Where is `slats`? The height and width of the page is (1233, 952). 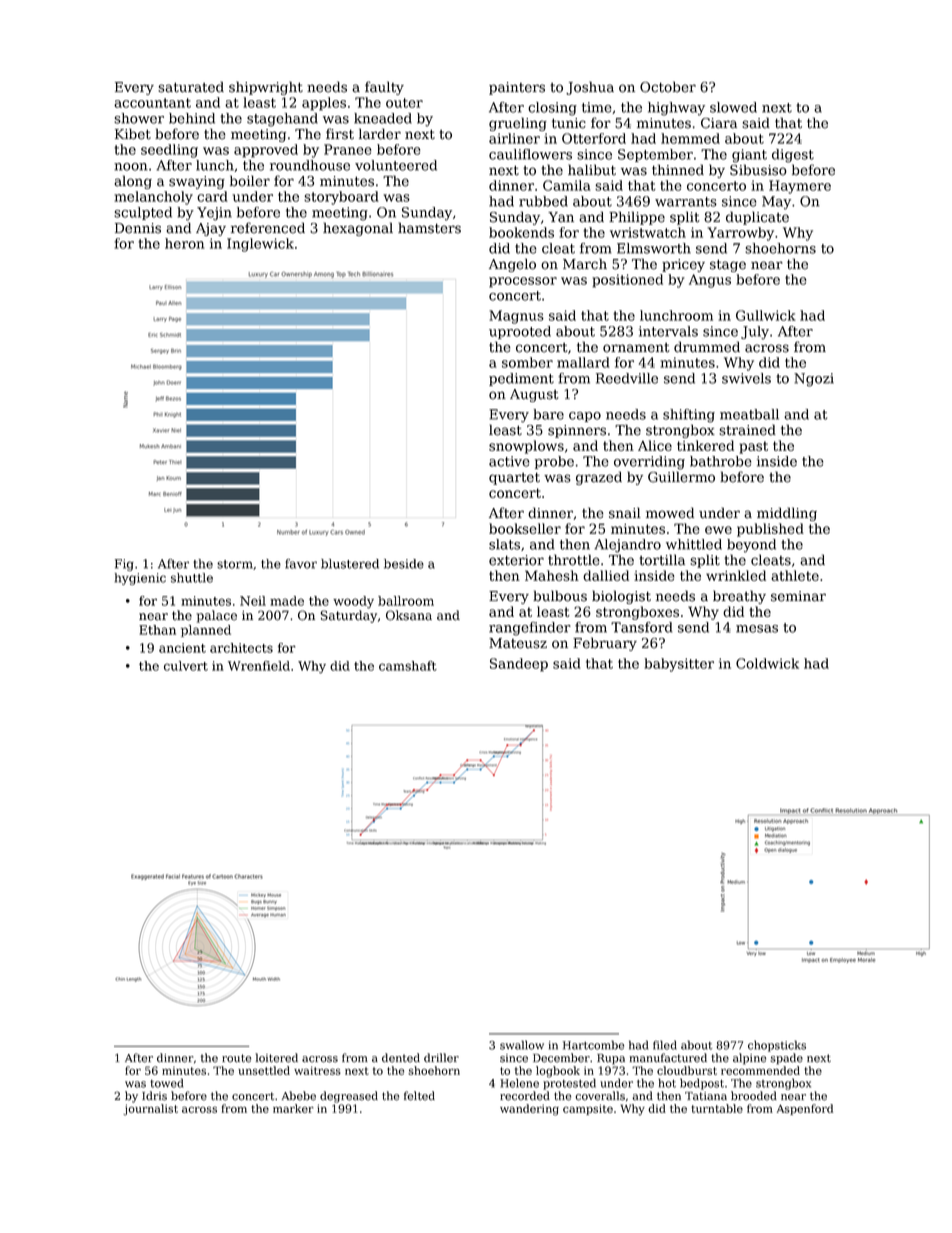
slats is located at coordinates (504, 544).
